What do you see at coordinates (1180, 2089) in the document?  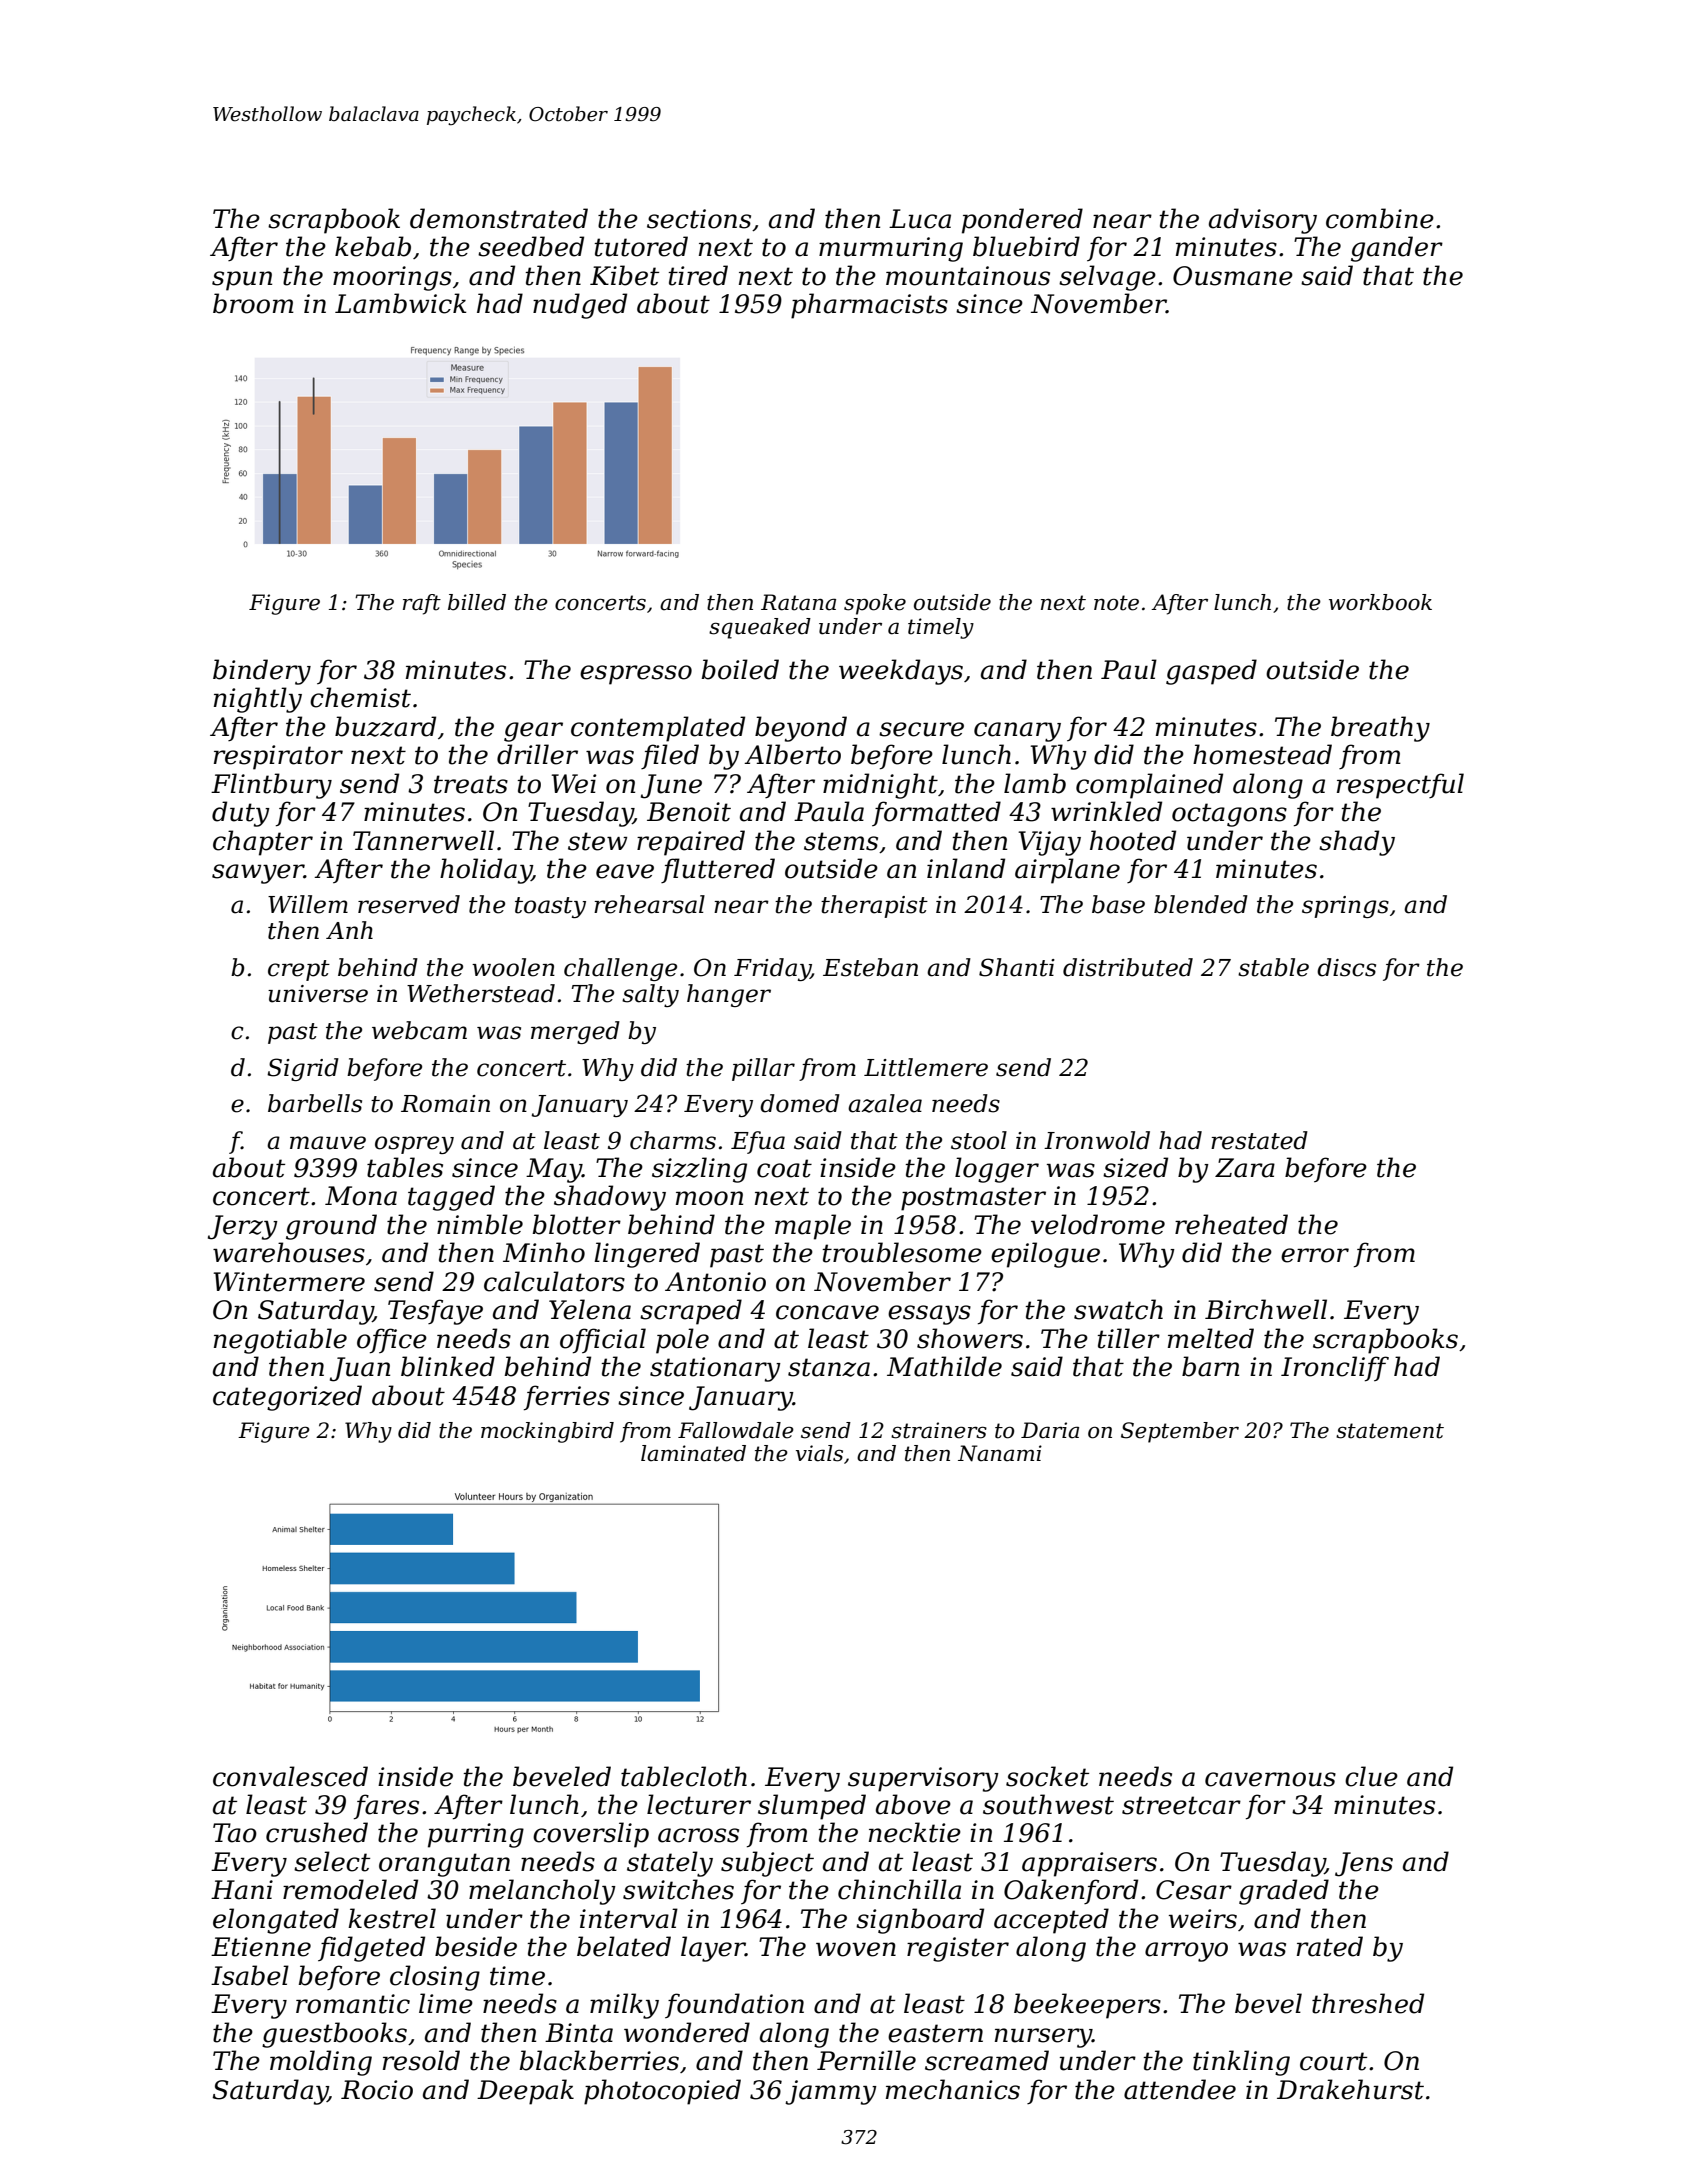 I see `attendee` at bounding box center [1180, 2089].
